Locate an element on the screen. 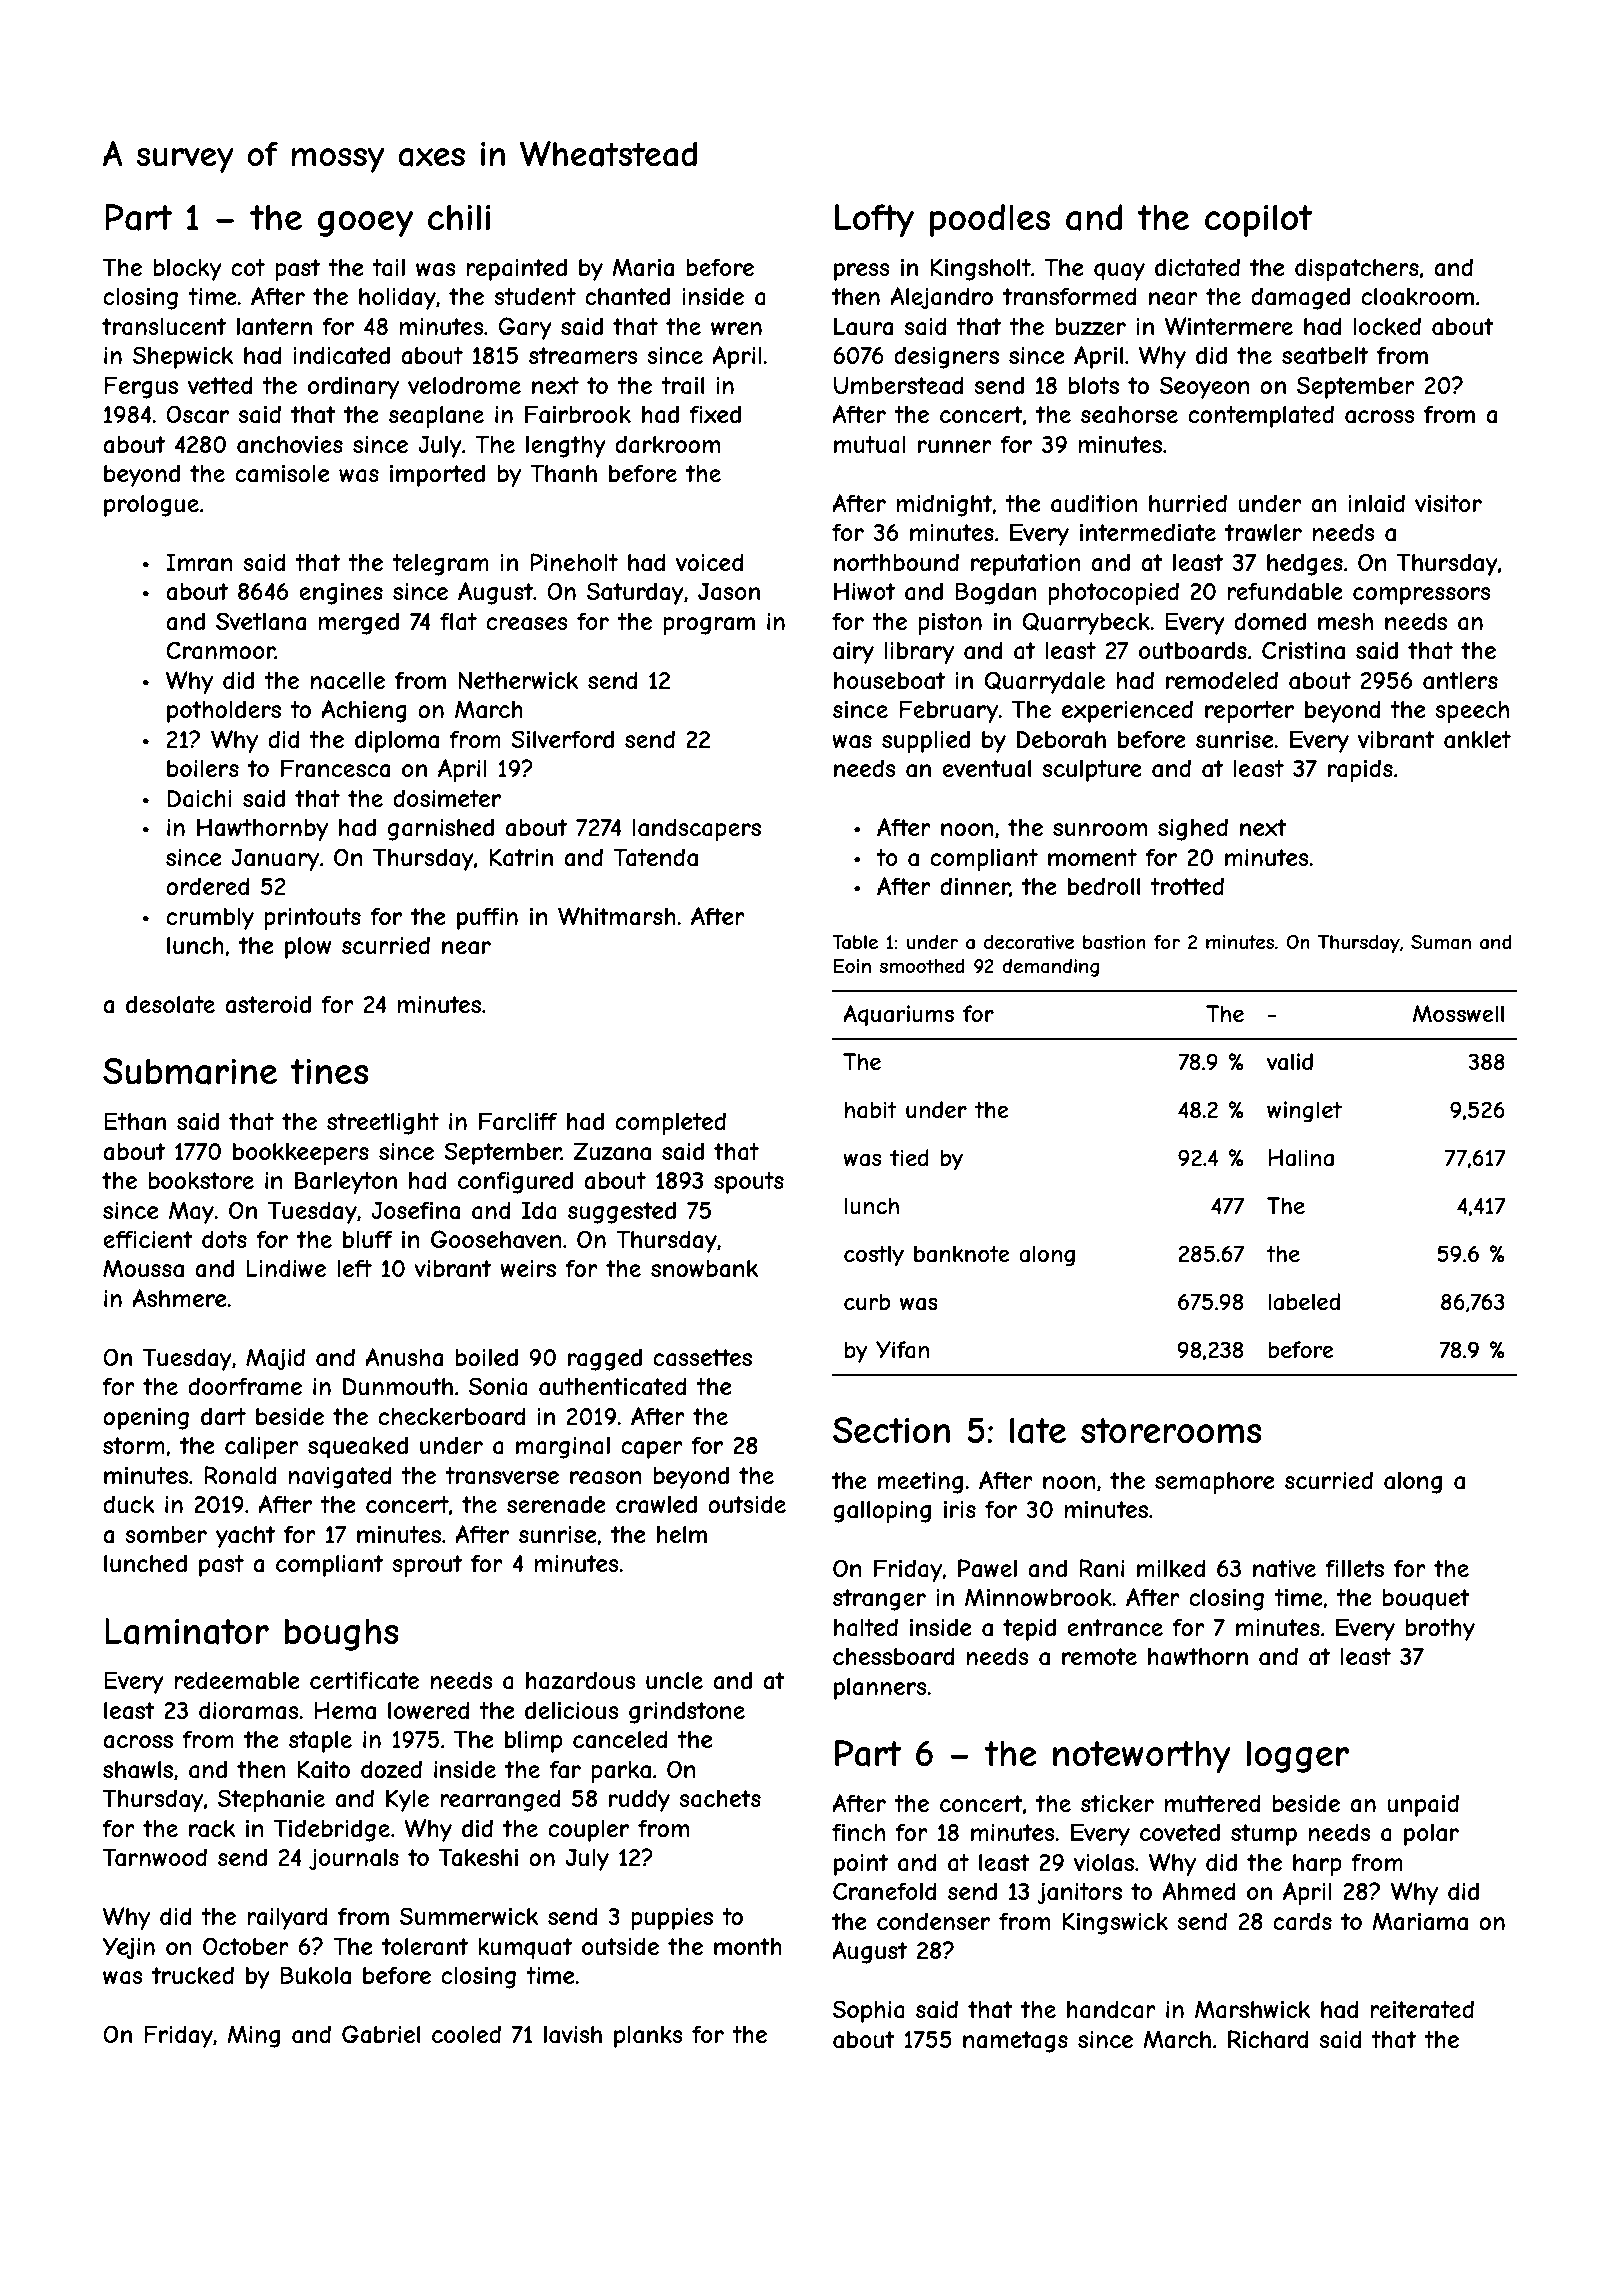 Image resolution: width=1620 pixels, height=2292 pixels. houseboat is located at coordinates (889, 681).
